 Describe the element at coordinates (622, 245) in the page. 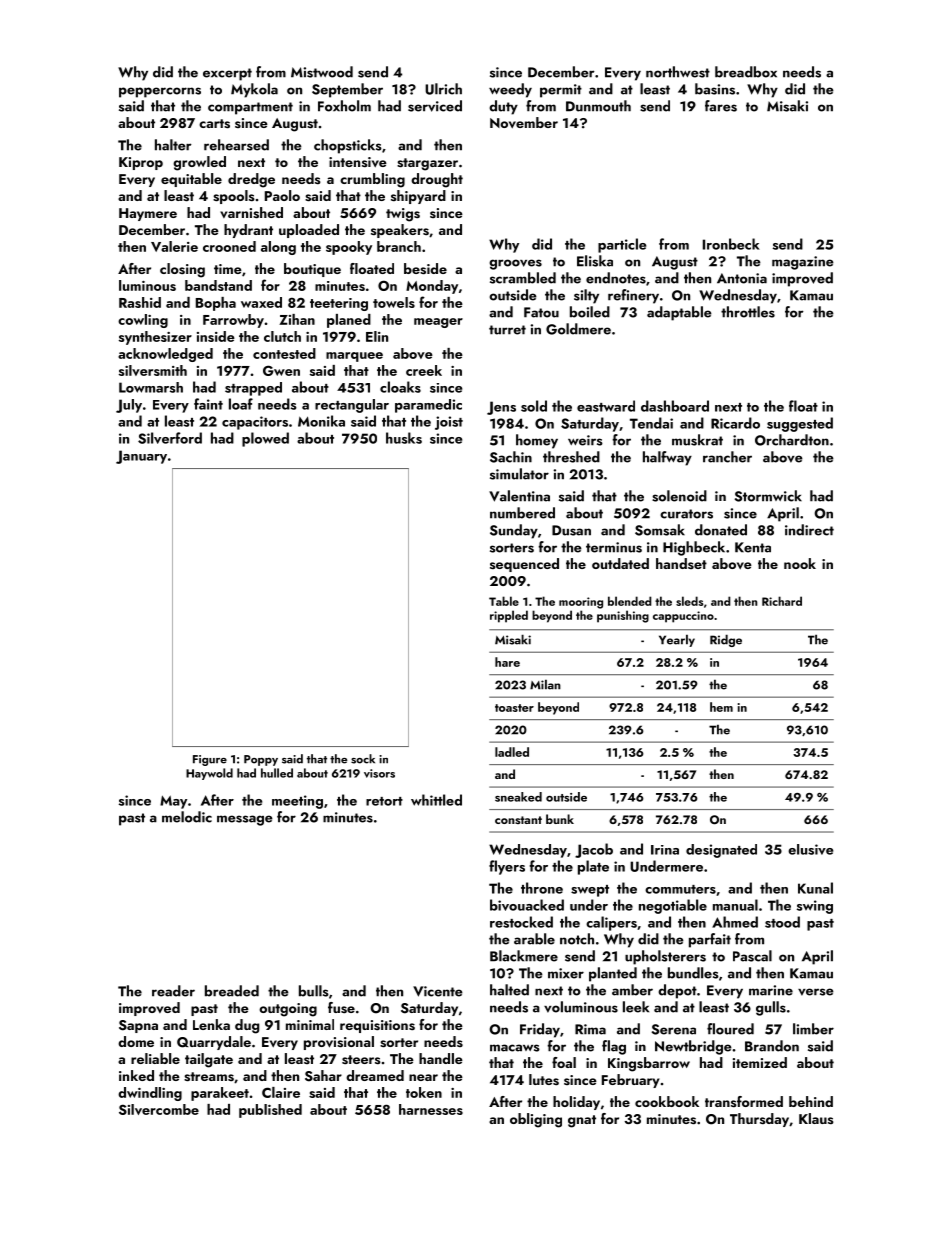

I see `particle` at that location.
